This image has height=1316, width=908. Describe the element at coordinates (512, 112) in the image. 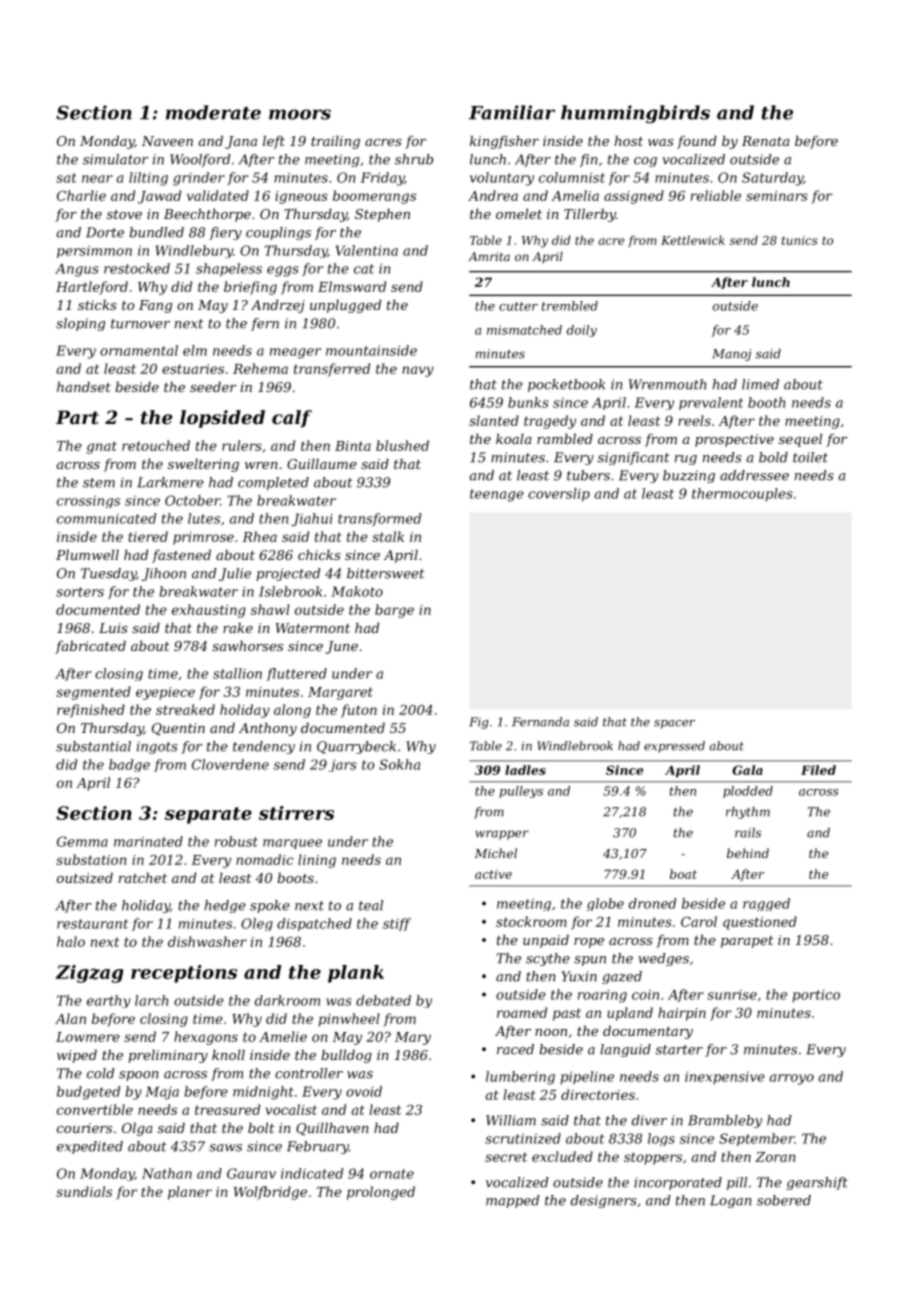

I see `Familiar` at that location.
